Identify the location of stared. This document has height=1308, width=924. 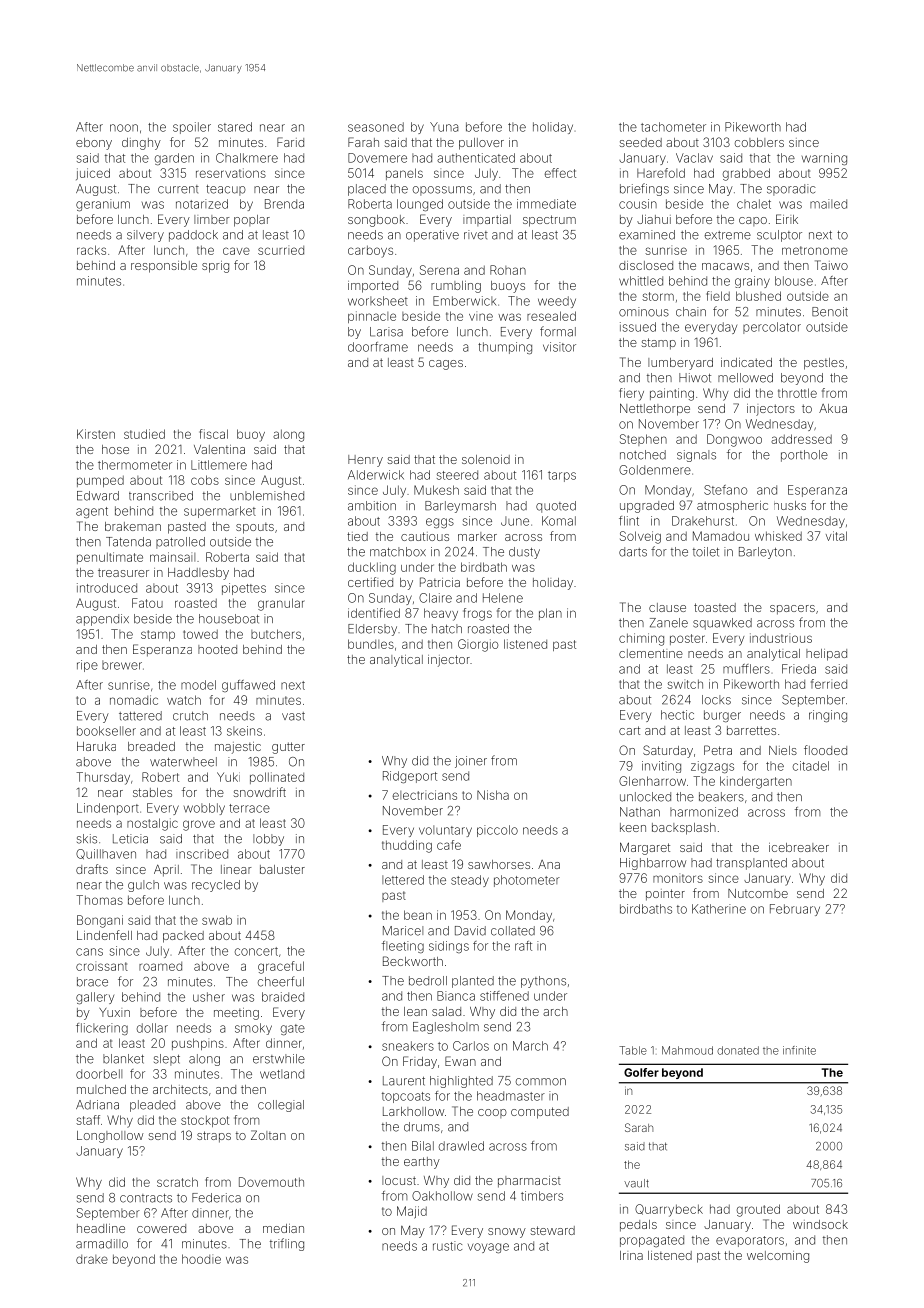
(235, 127).
